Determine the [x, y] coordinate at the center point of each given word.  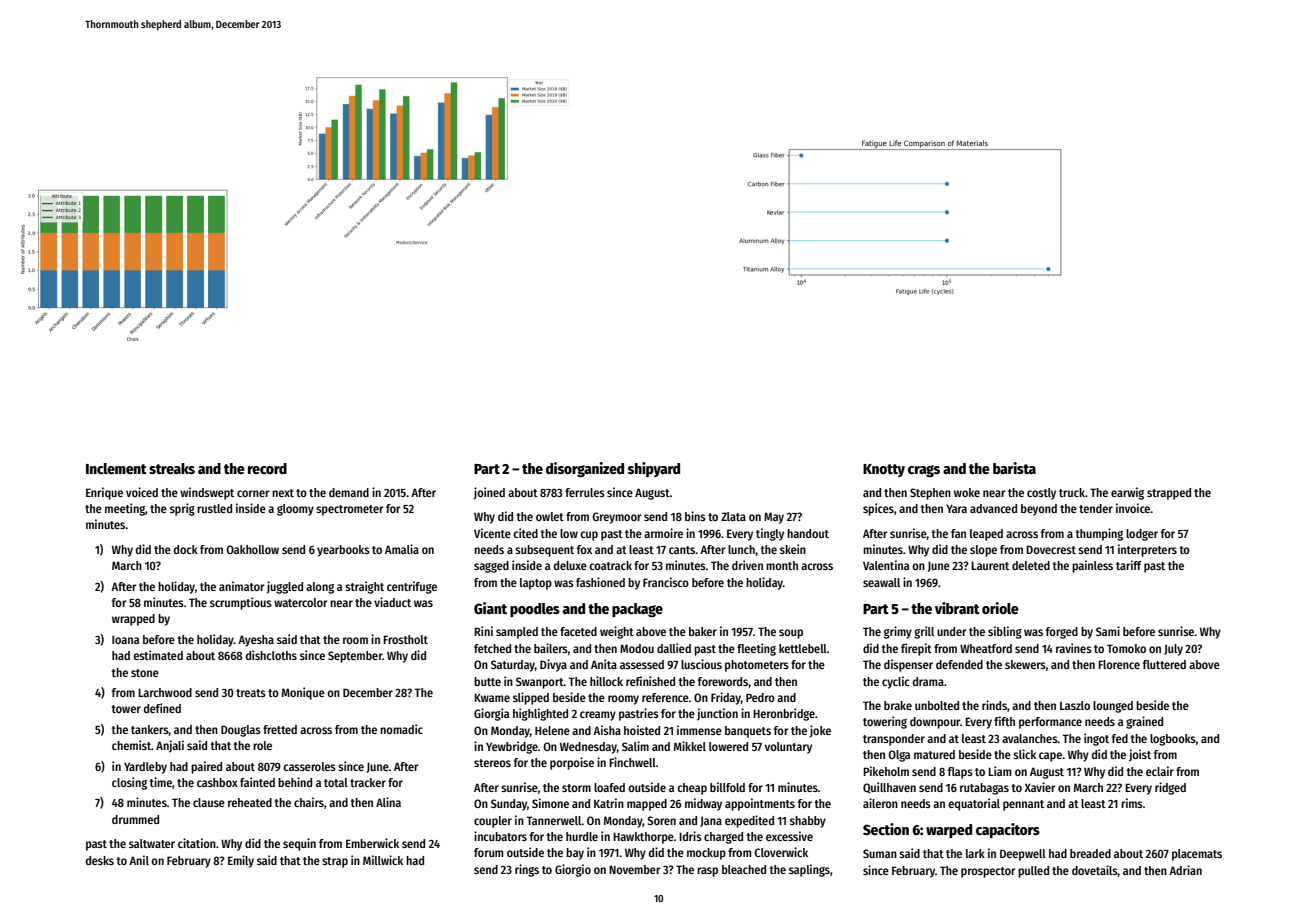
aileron [880, 803]
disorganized [585, 469]
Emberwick [372, 843]
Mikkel [690, 746]
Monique [303, 693]
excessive [789, 836]
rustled [214, 508]
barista [1014, 468]
